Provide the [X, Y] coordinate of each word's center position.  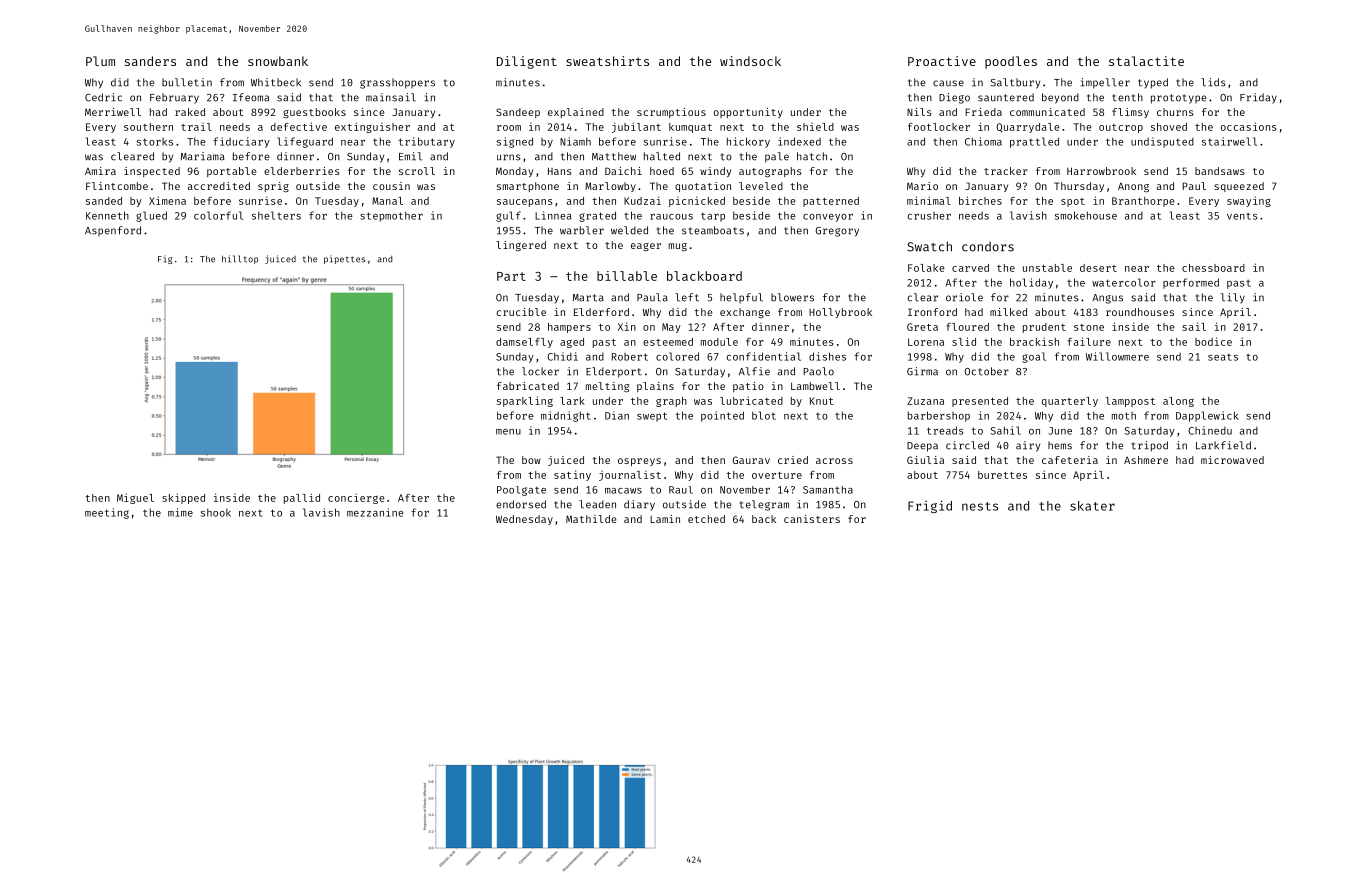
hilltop [240, 259]
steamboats [713, 230]
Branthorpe [1143, 202]
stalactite [1146, 61]
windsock [750, 61]
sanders [150, 61]
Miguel [135, 498]
